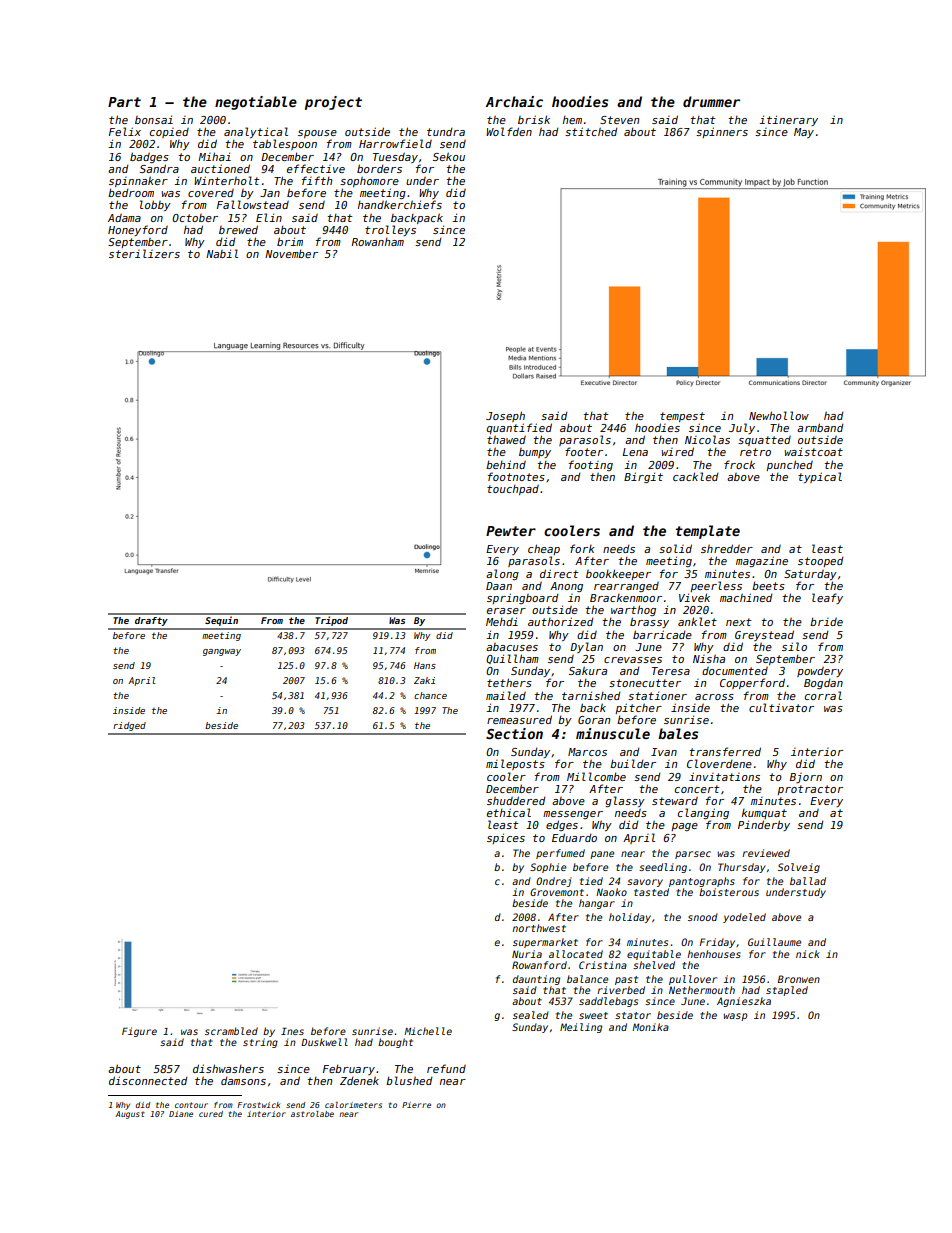 The width and height of the document is (952, 1233). I want to click on project, so click(333, 103).
